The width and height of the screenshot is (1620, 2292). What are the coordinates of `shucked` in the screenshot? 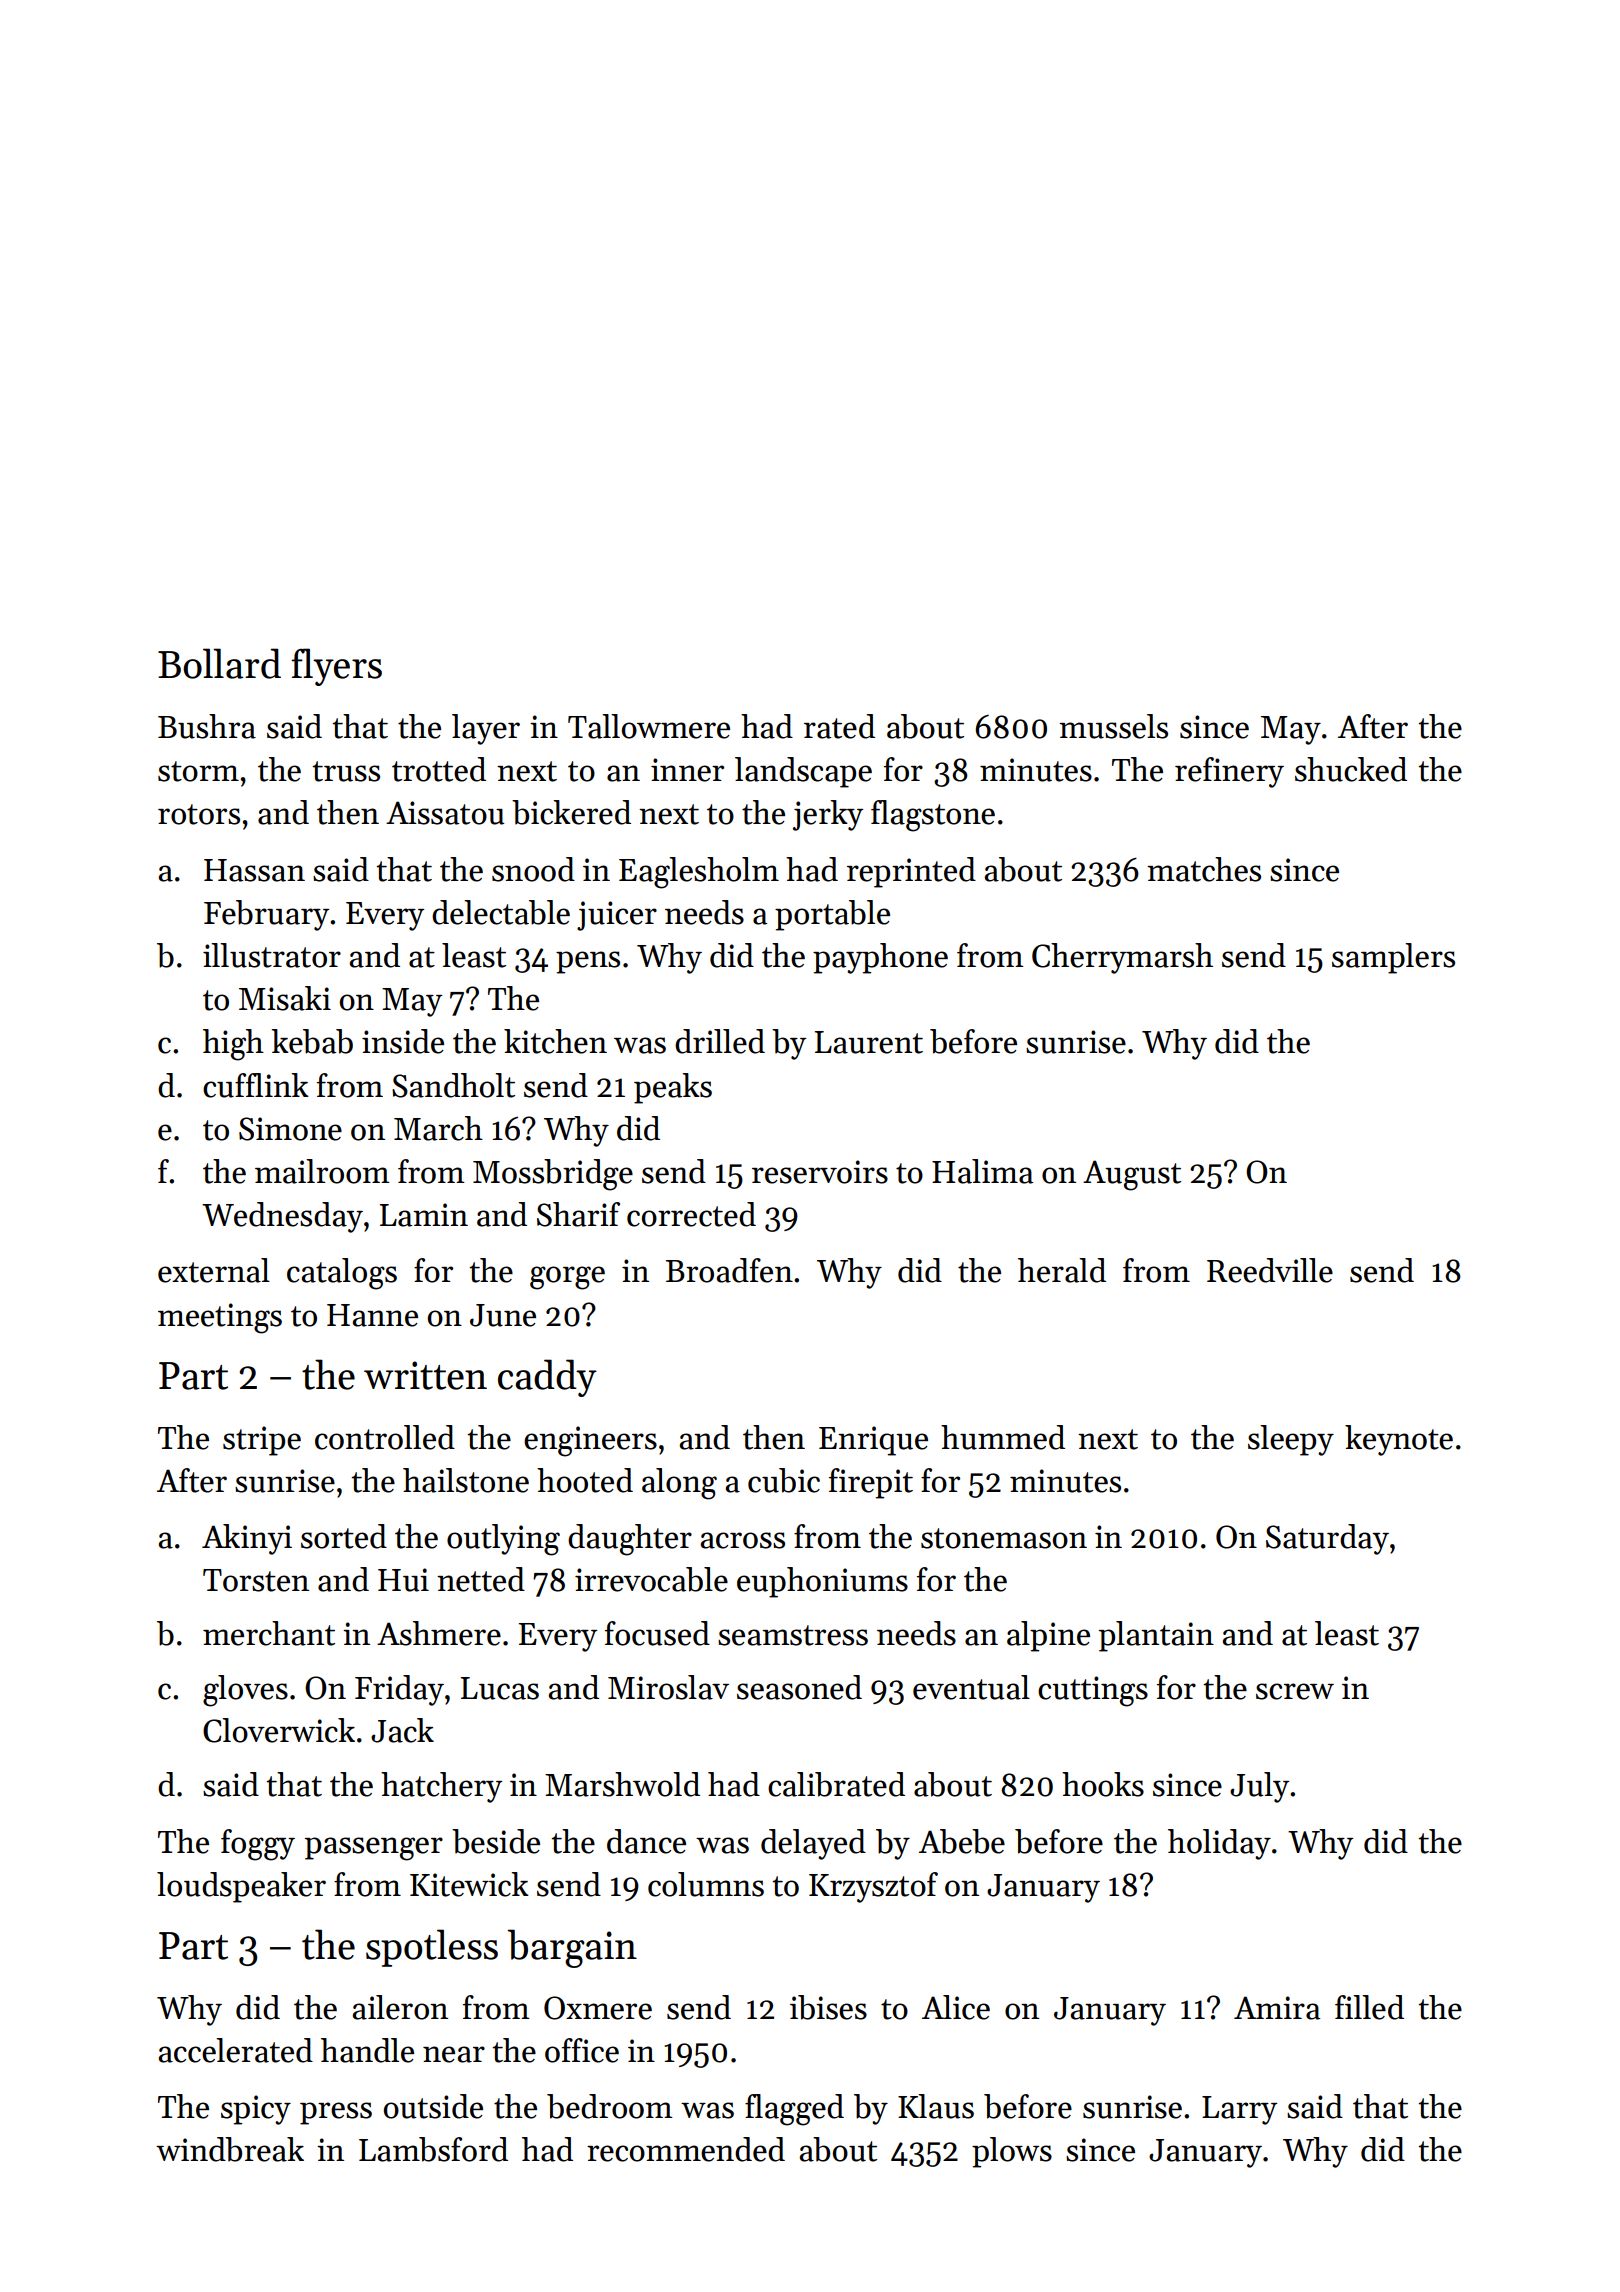 It's located at (1351, 769).
